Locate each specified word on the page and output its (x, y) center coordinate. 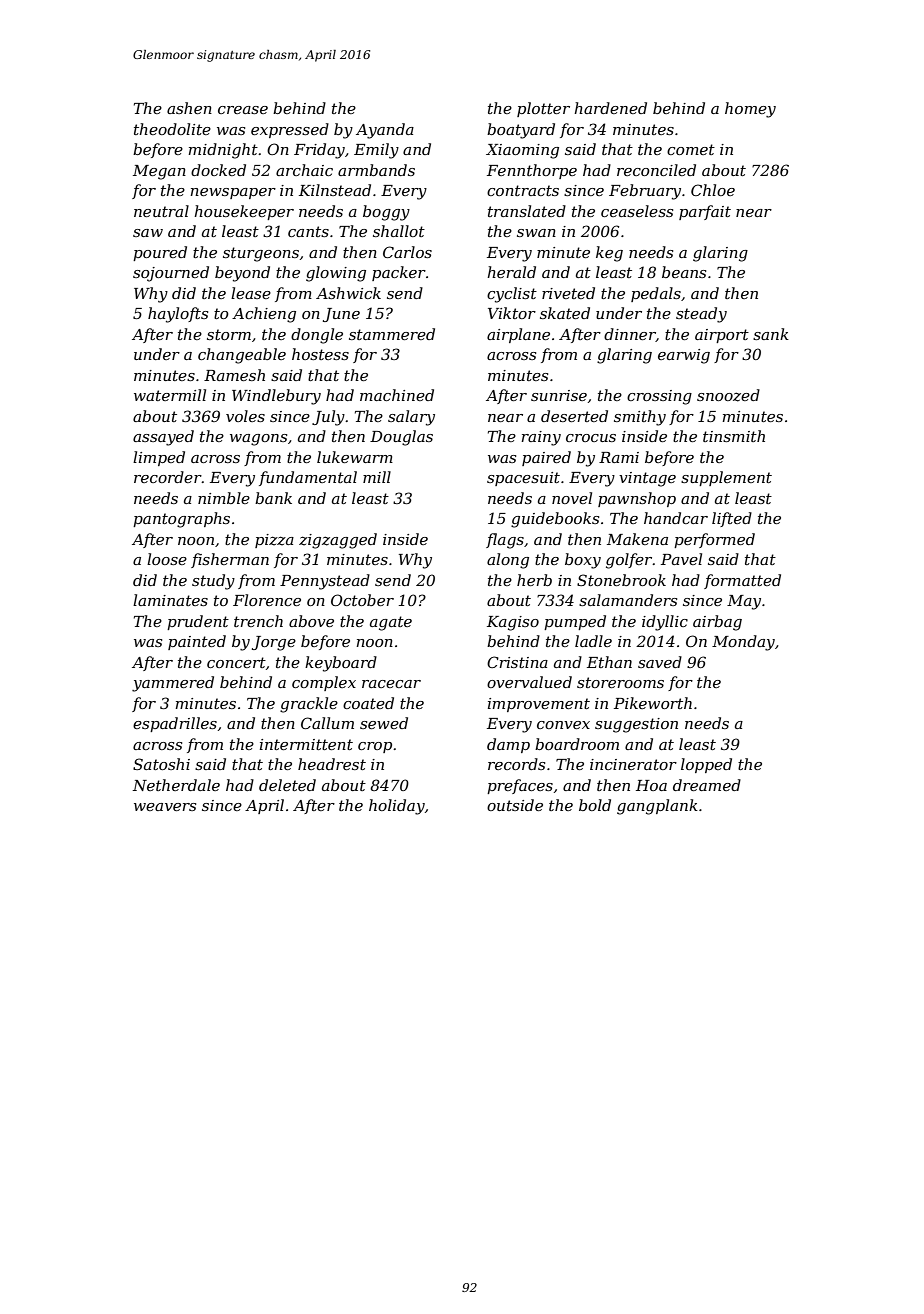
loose (167, 559)
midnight (223, 151)
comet (691, 149)
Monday (743, 643)
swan (536, 233)
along (508, 561)
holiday (397, 807)
